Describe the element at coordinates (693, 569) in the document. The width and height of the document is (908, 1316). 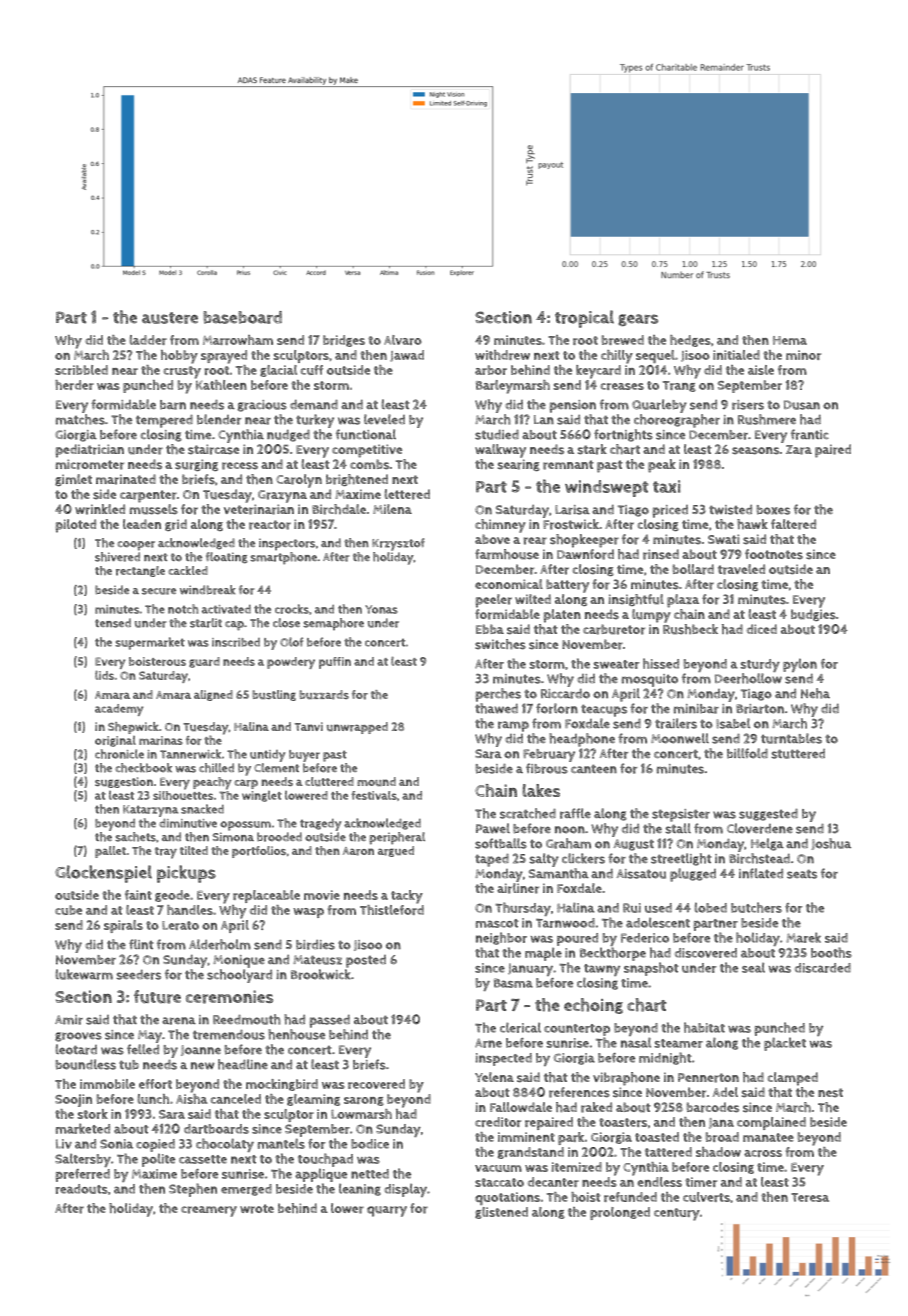
I see `bollard` at that location.
